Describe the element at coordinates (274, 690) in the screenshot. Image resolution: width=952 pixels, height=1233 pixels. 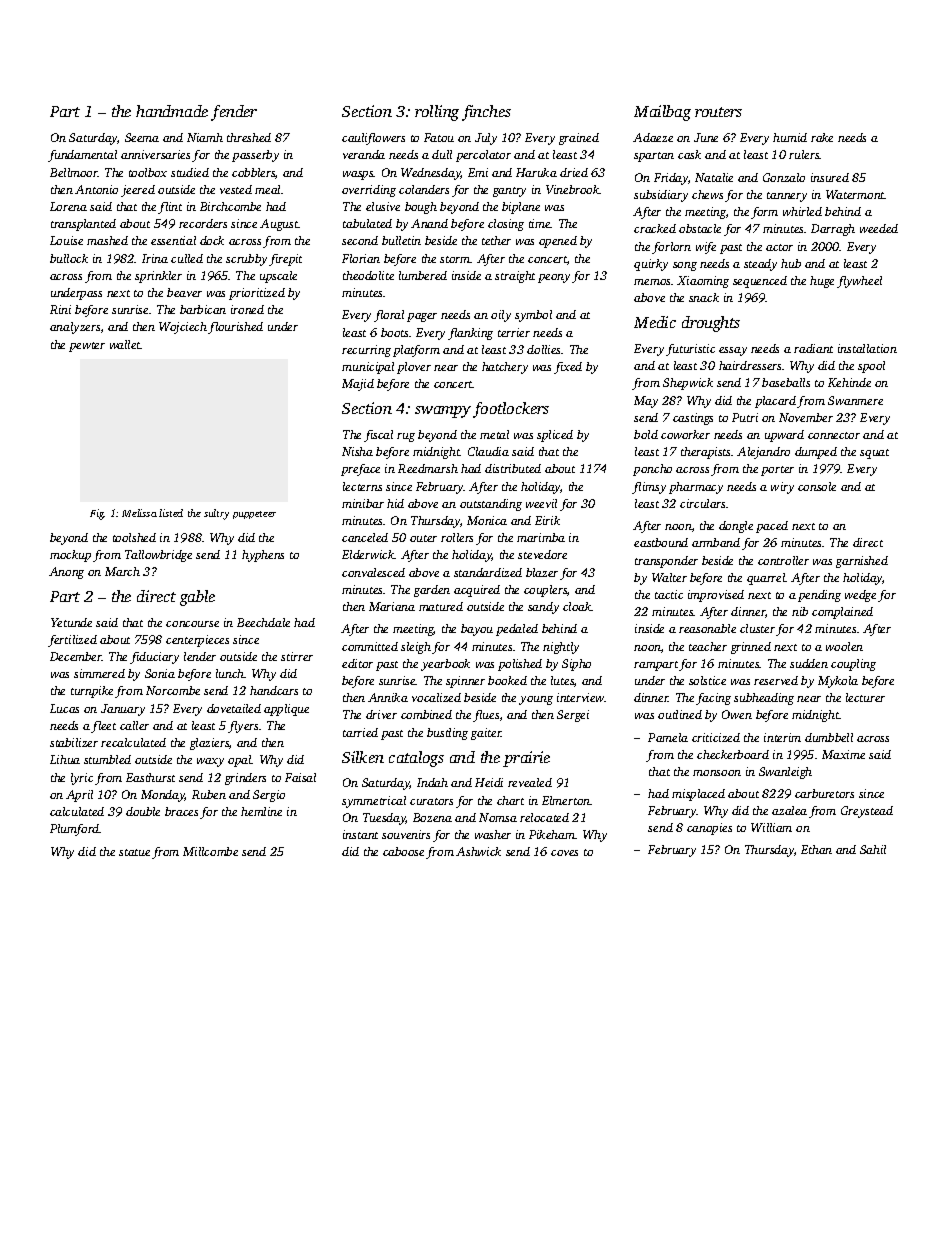
I see `handcars` at that location.
